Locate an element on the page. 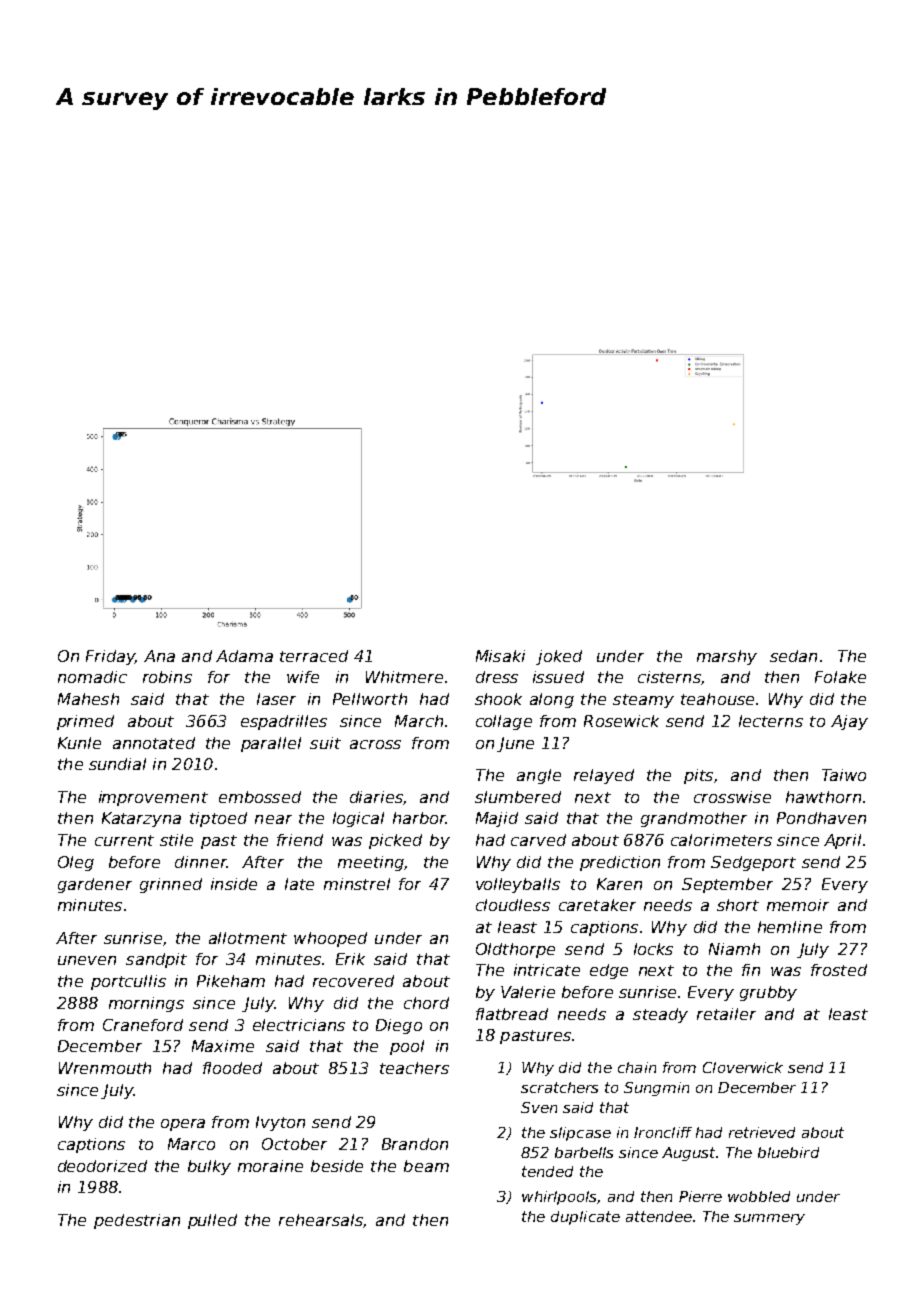 This document has width=924, height=1308. retrieved is located at coordinates (762, 1132).
